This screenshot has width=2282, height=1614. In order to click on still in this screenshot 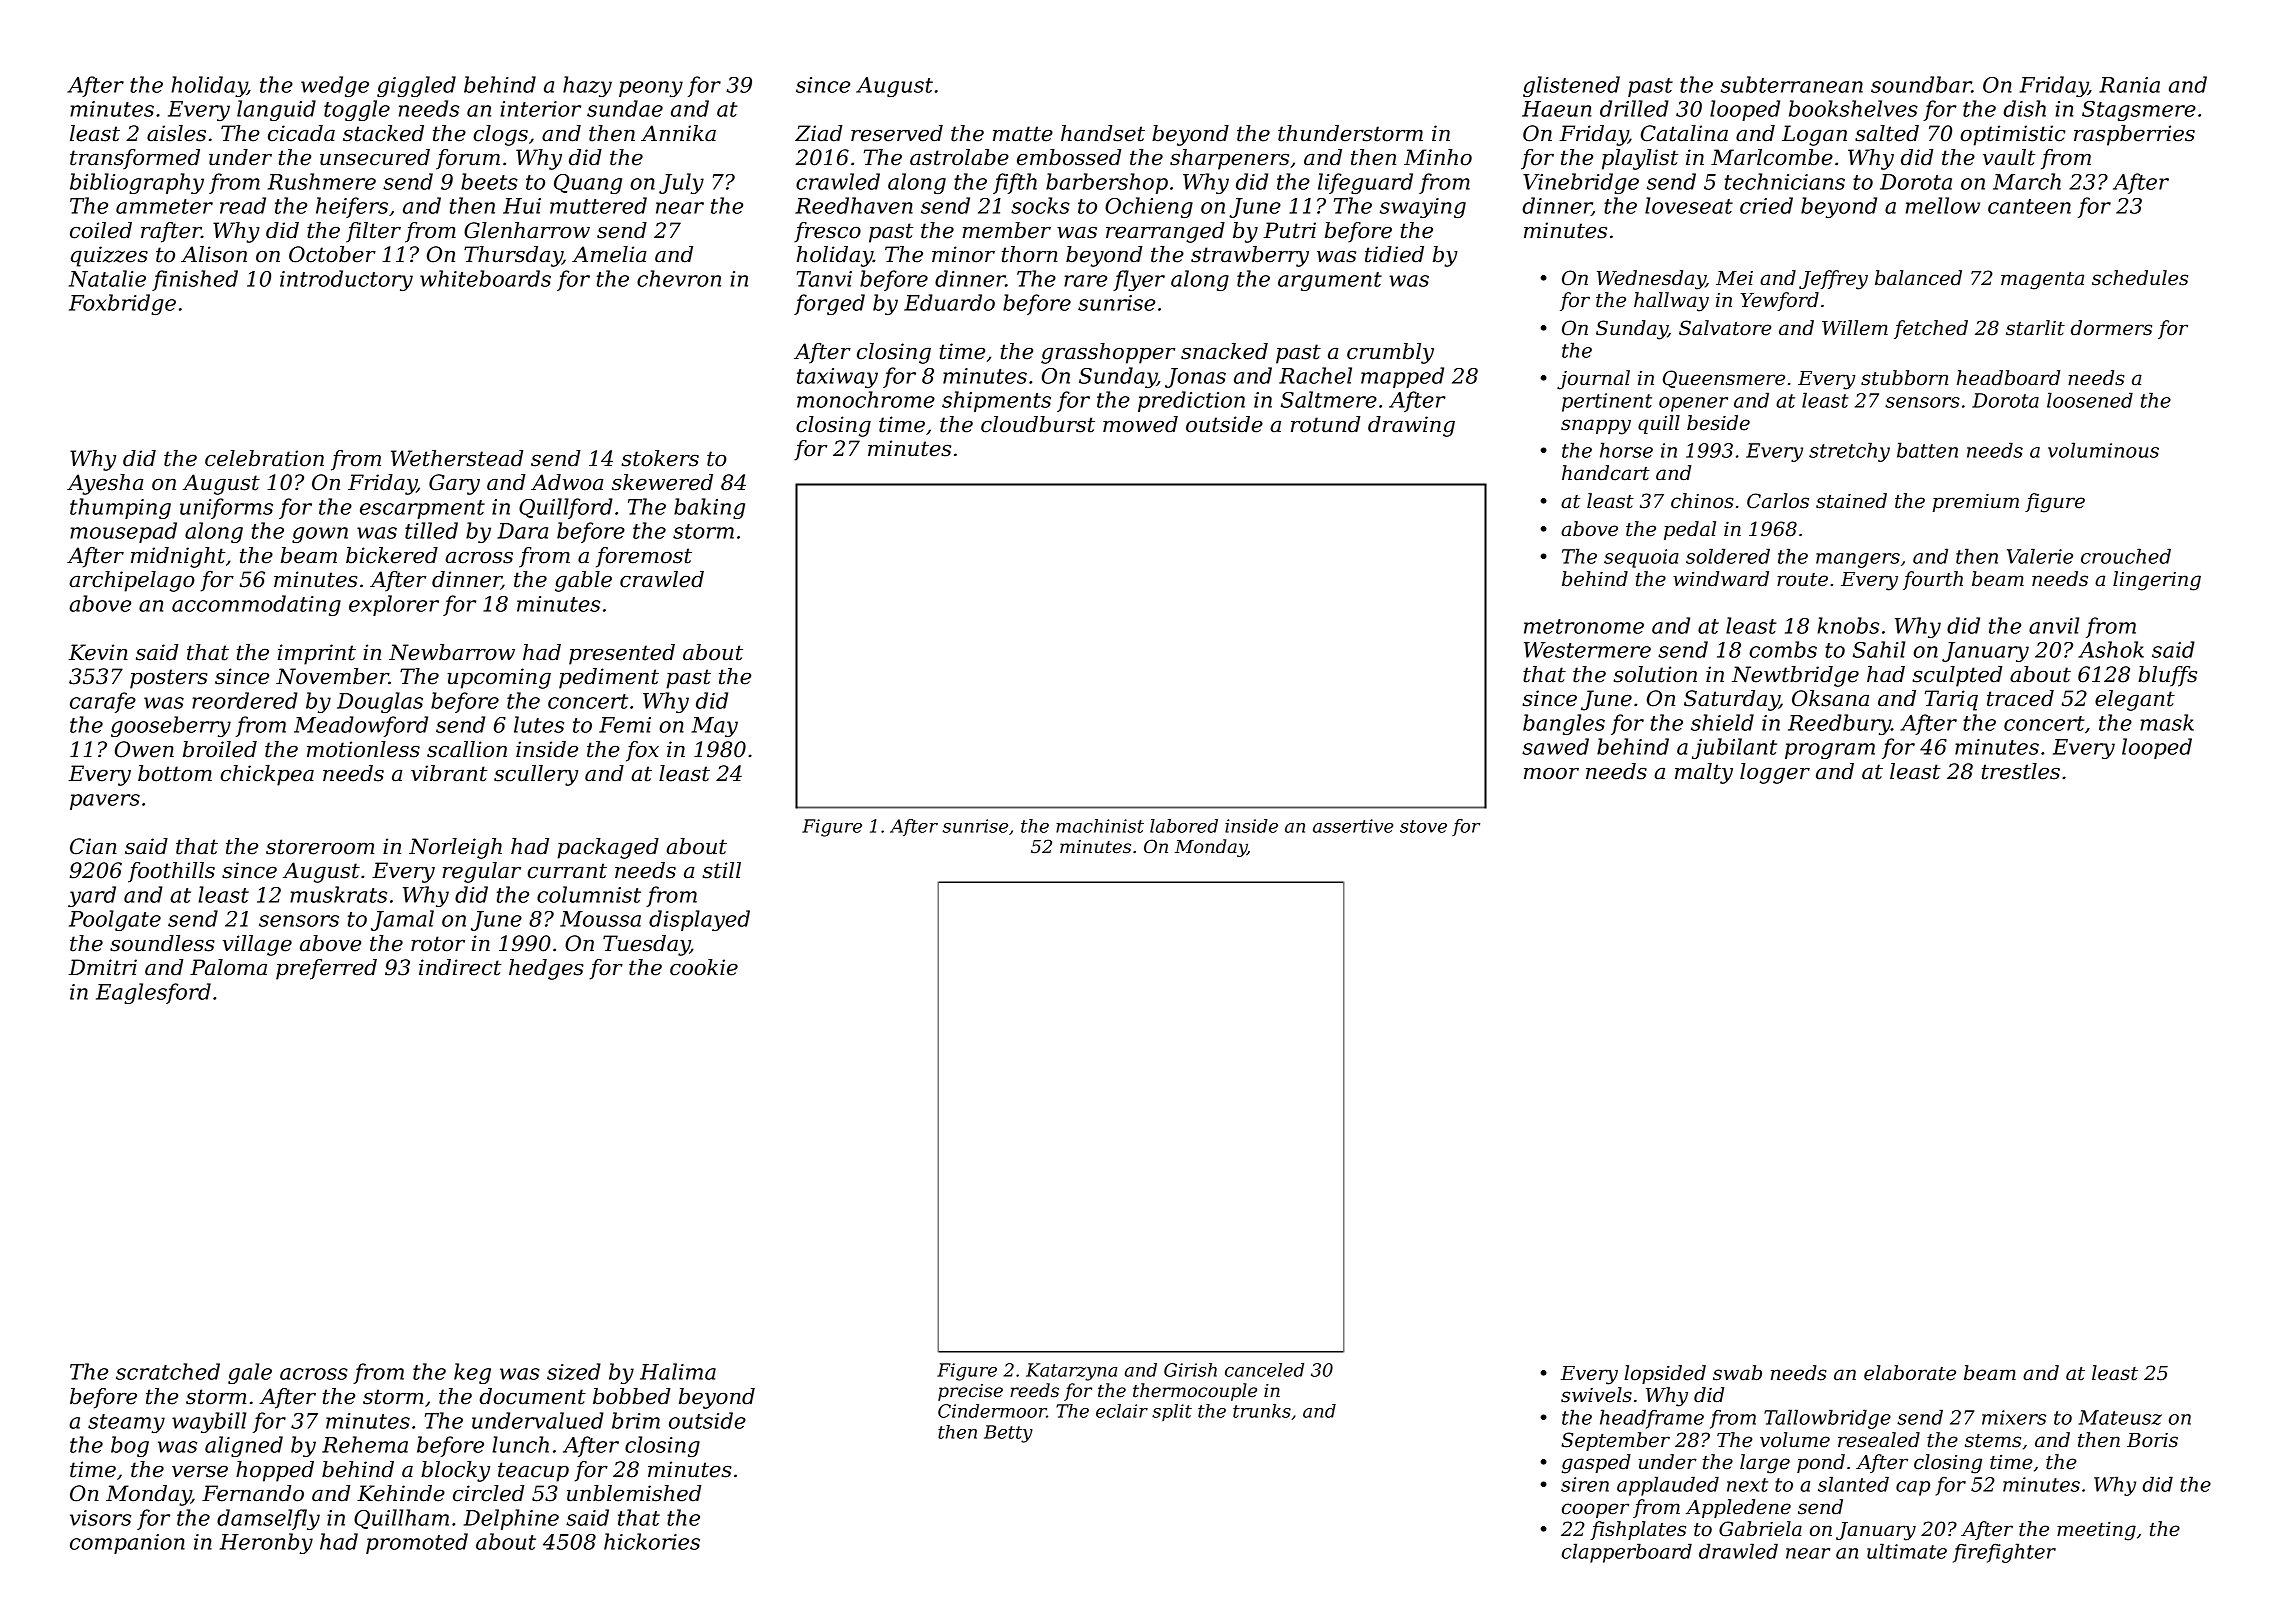, I will do `click(721, 870)`.
